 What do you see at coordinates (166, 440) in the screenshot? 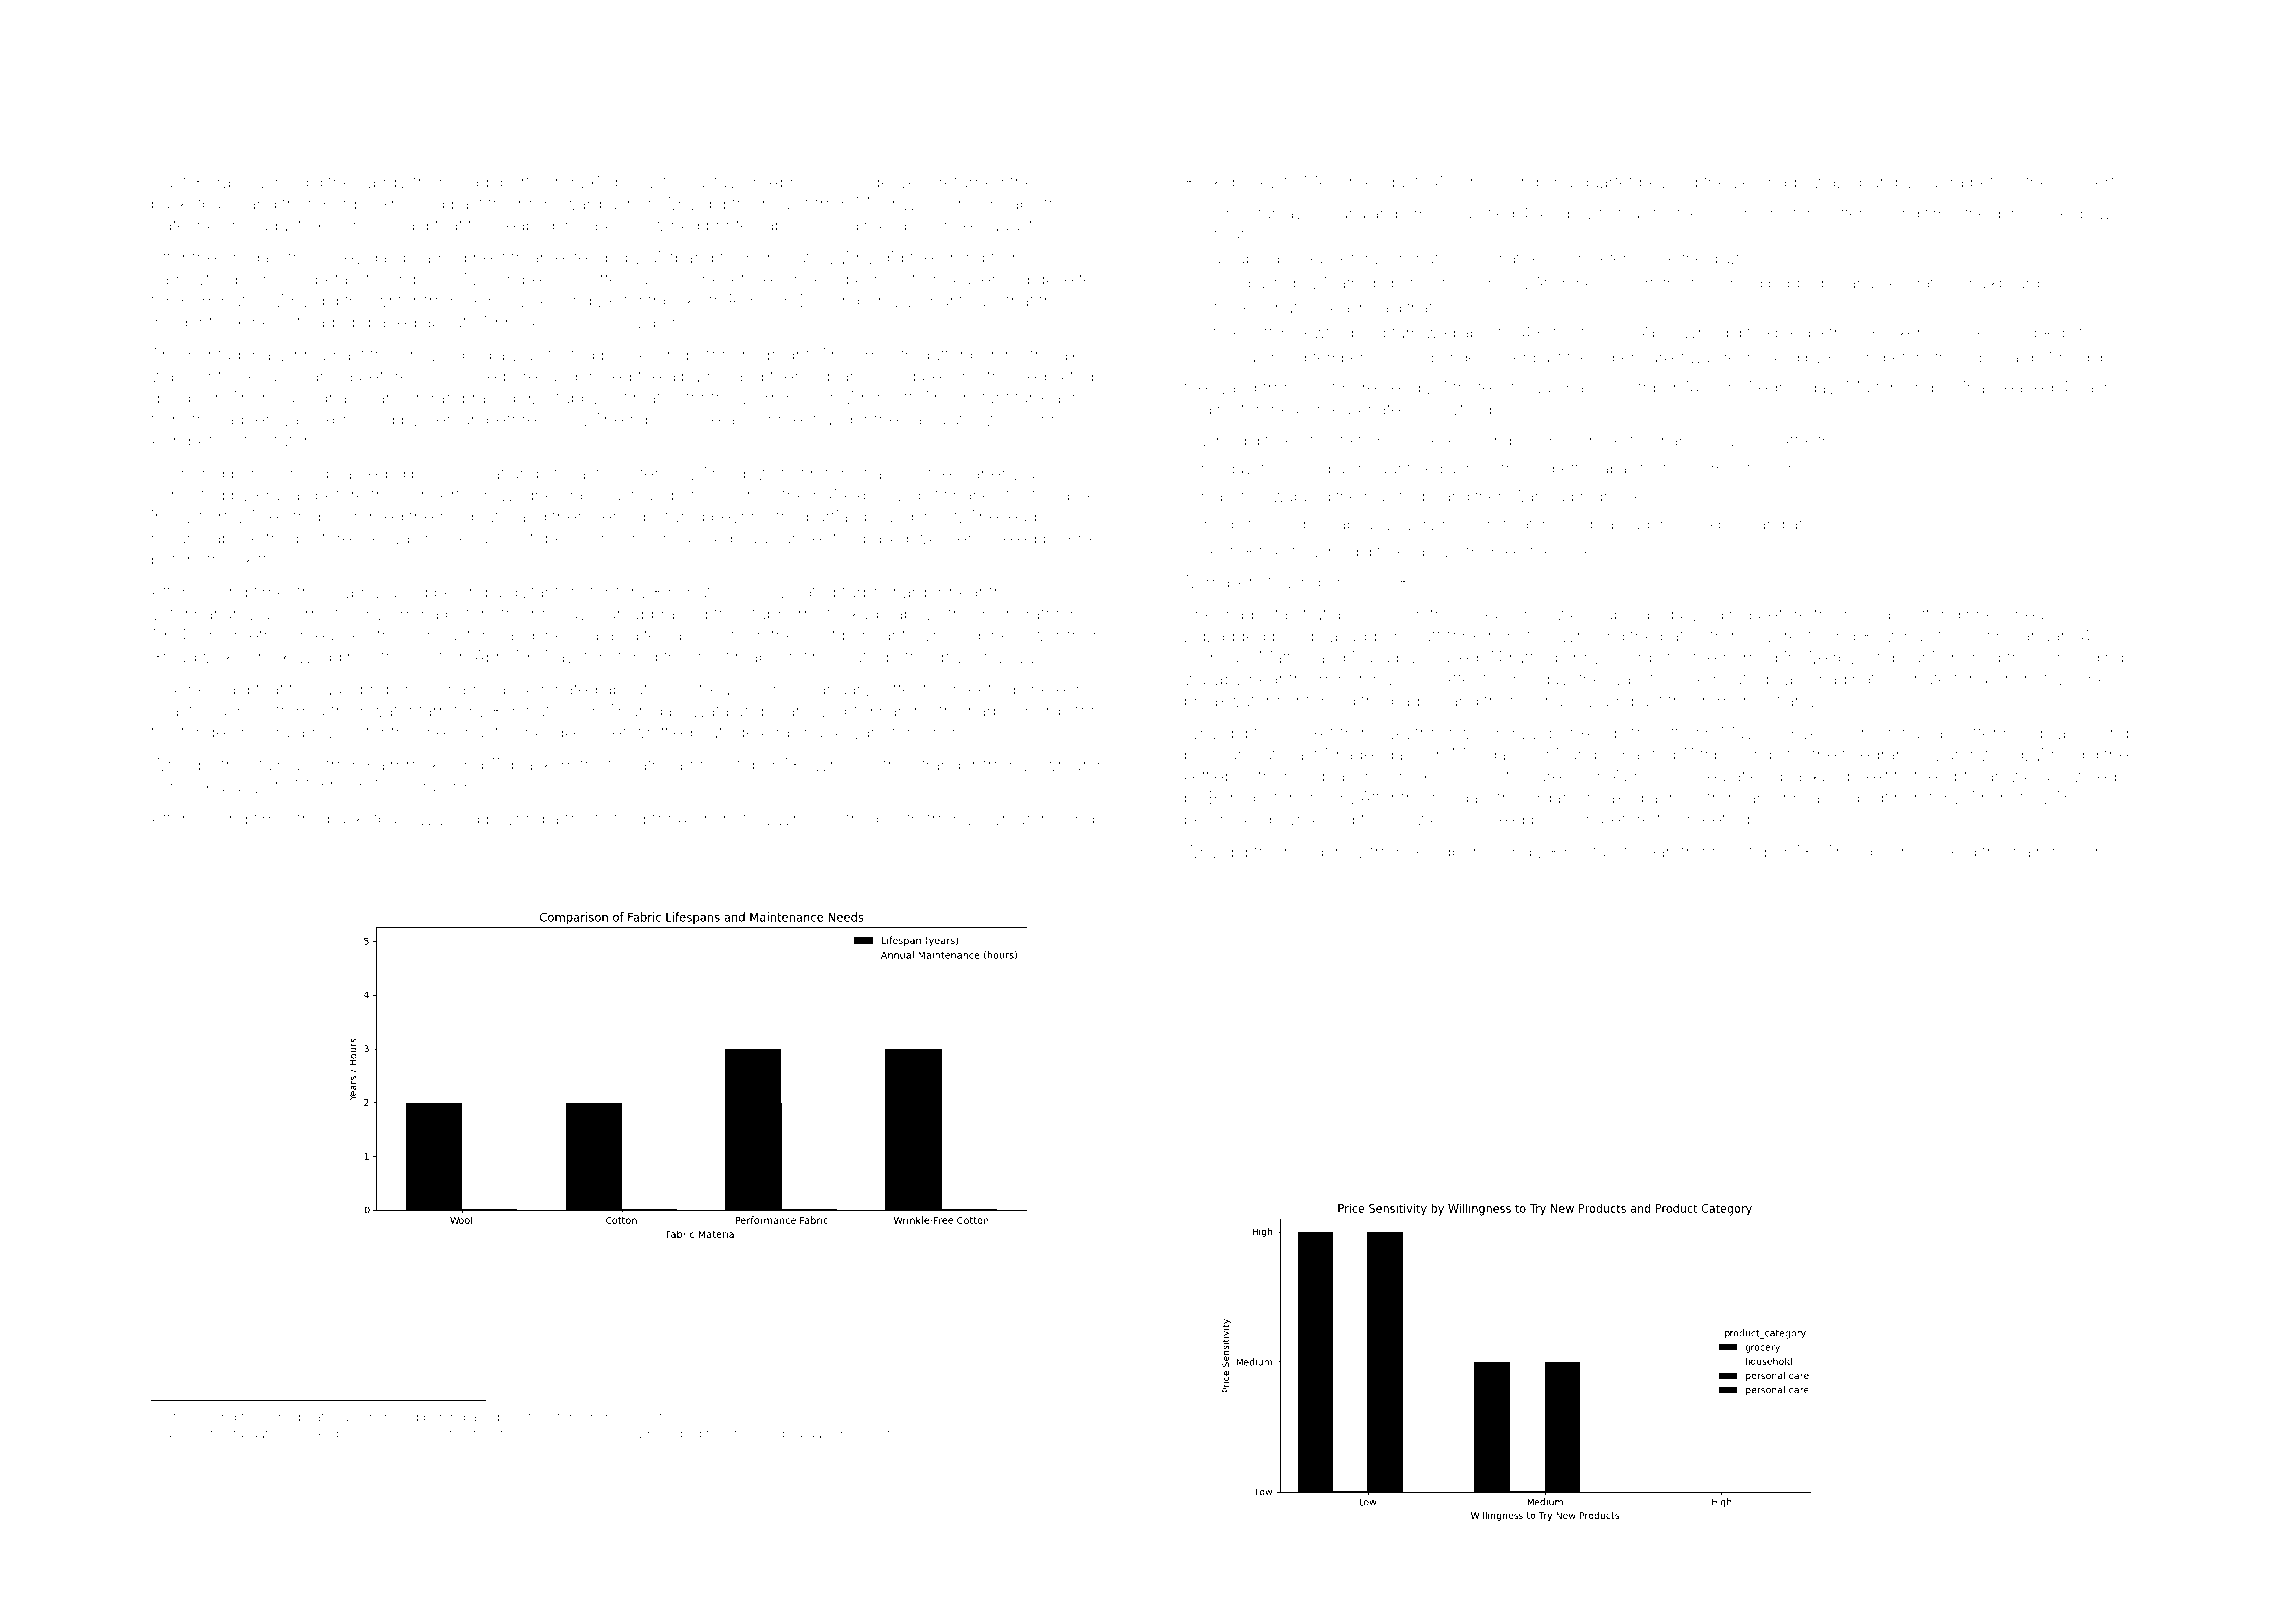
I see `Anh` at bounding box center [166, 440].
